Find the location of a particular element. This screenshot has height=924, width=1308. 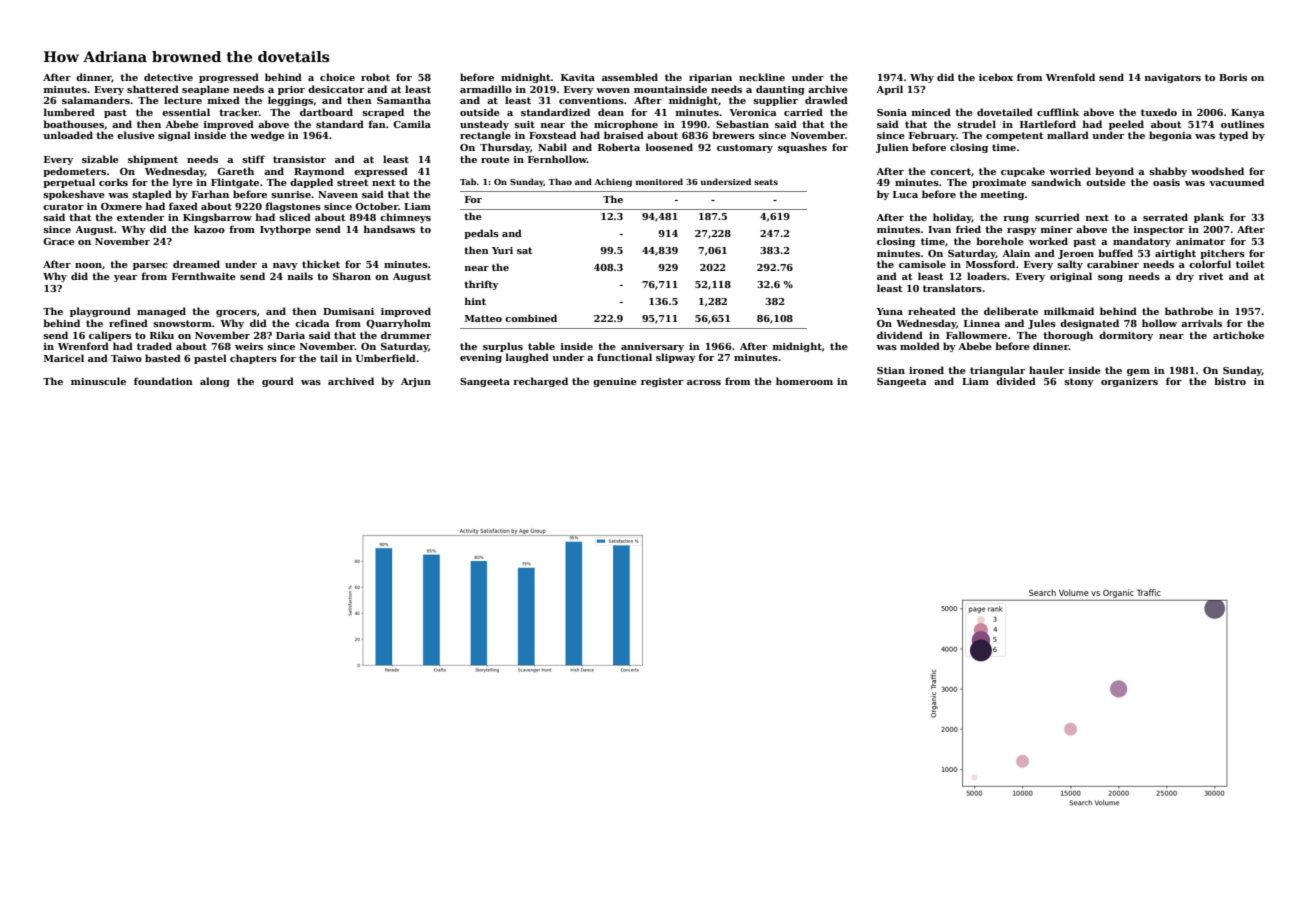

detective is located at coordinates (168, 77).
